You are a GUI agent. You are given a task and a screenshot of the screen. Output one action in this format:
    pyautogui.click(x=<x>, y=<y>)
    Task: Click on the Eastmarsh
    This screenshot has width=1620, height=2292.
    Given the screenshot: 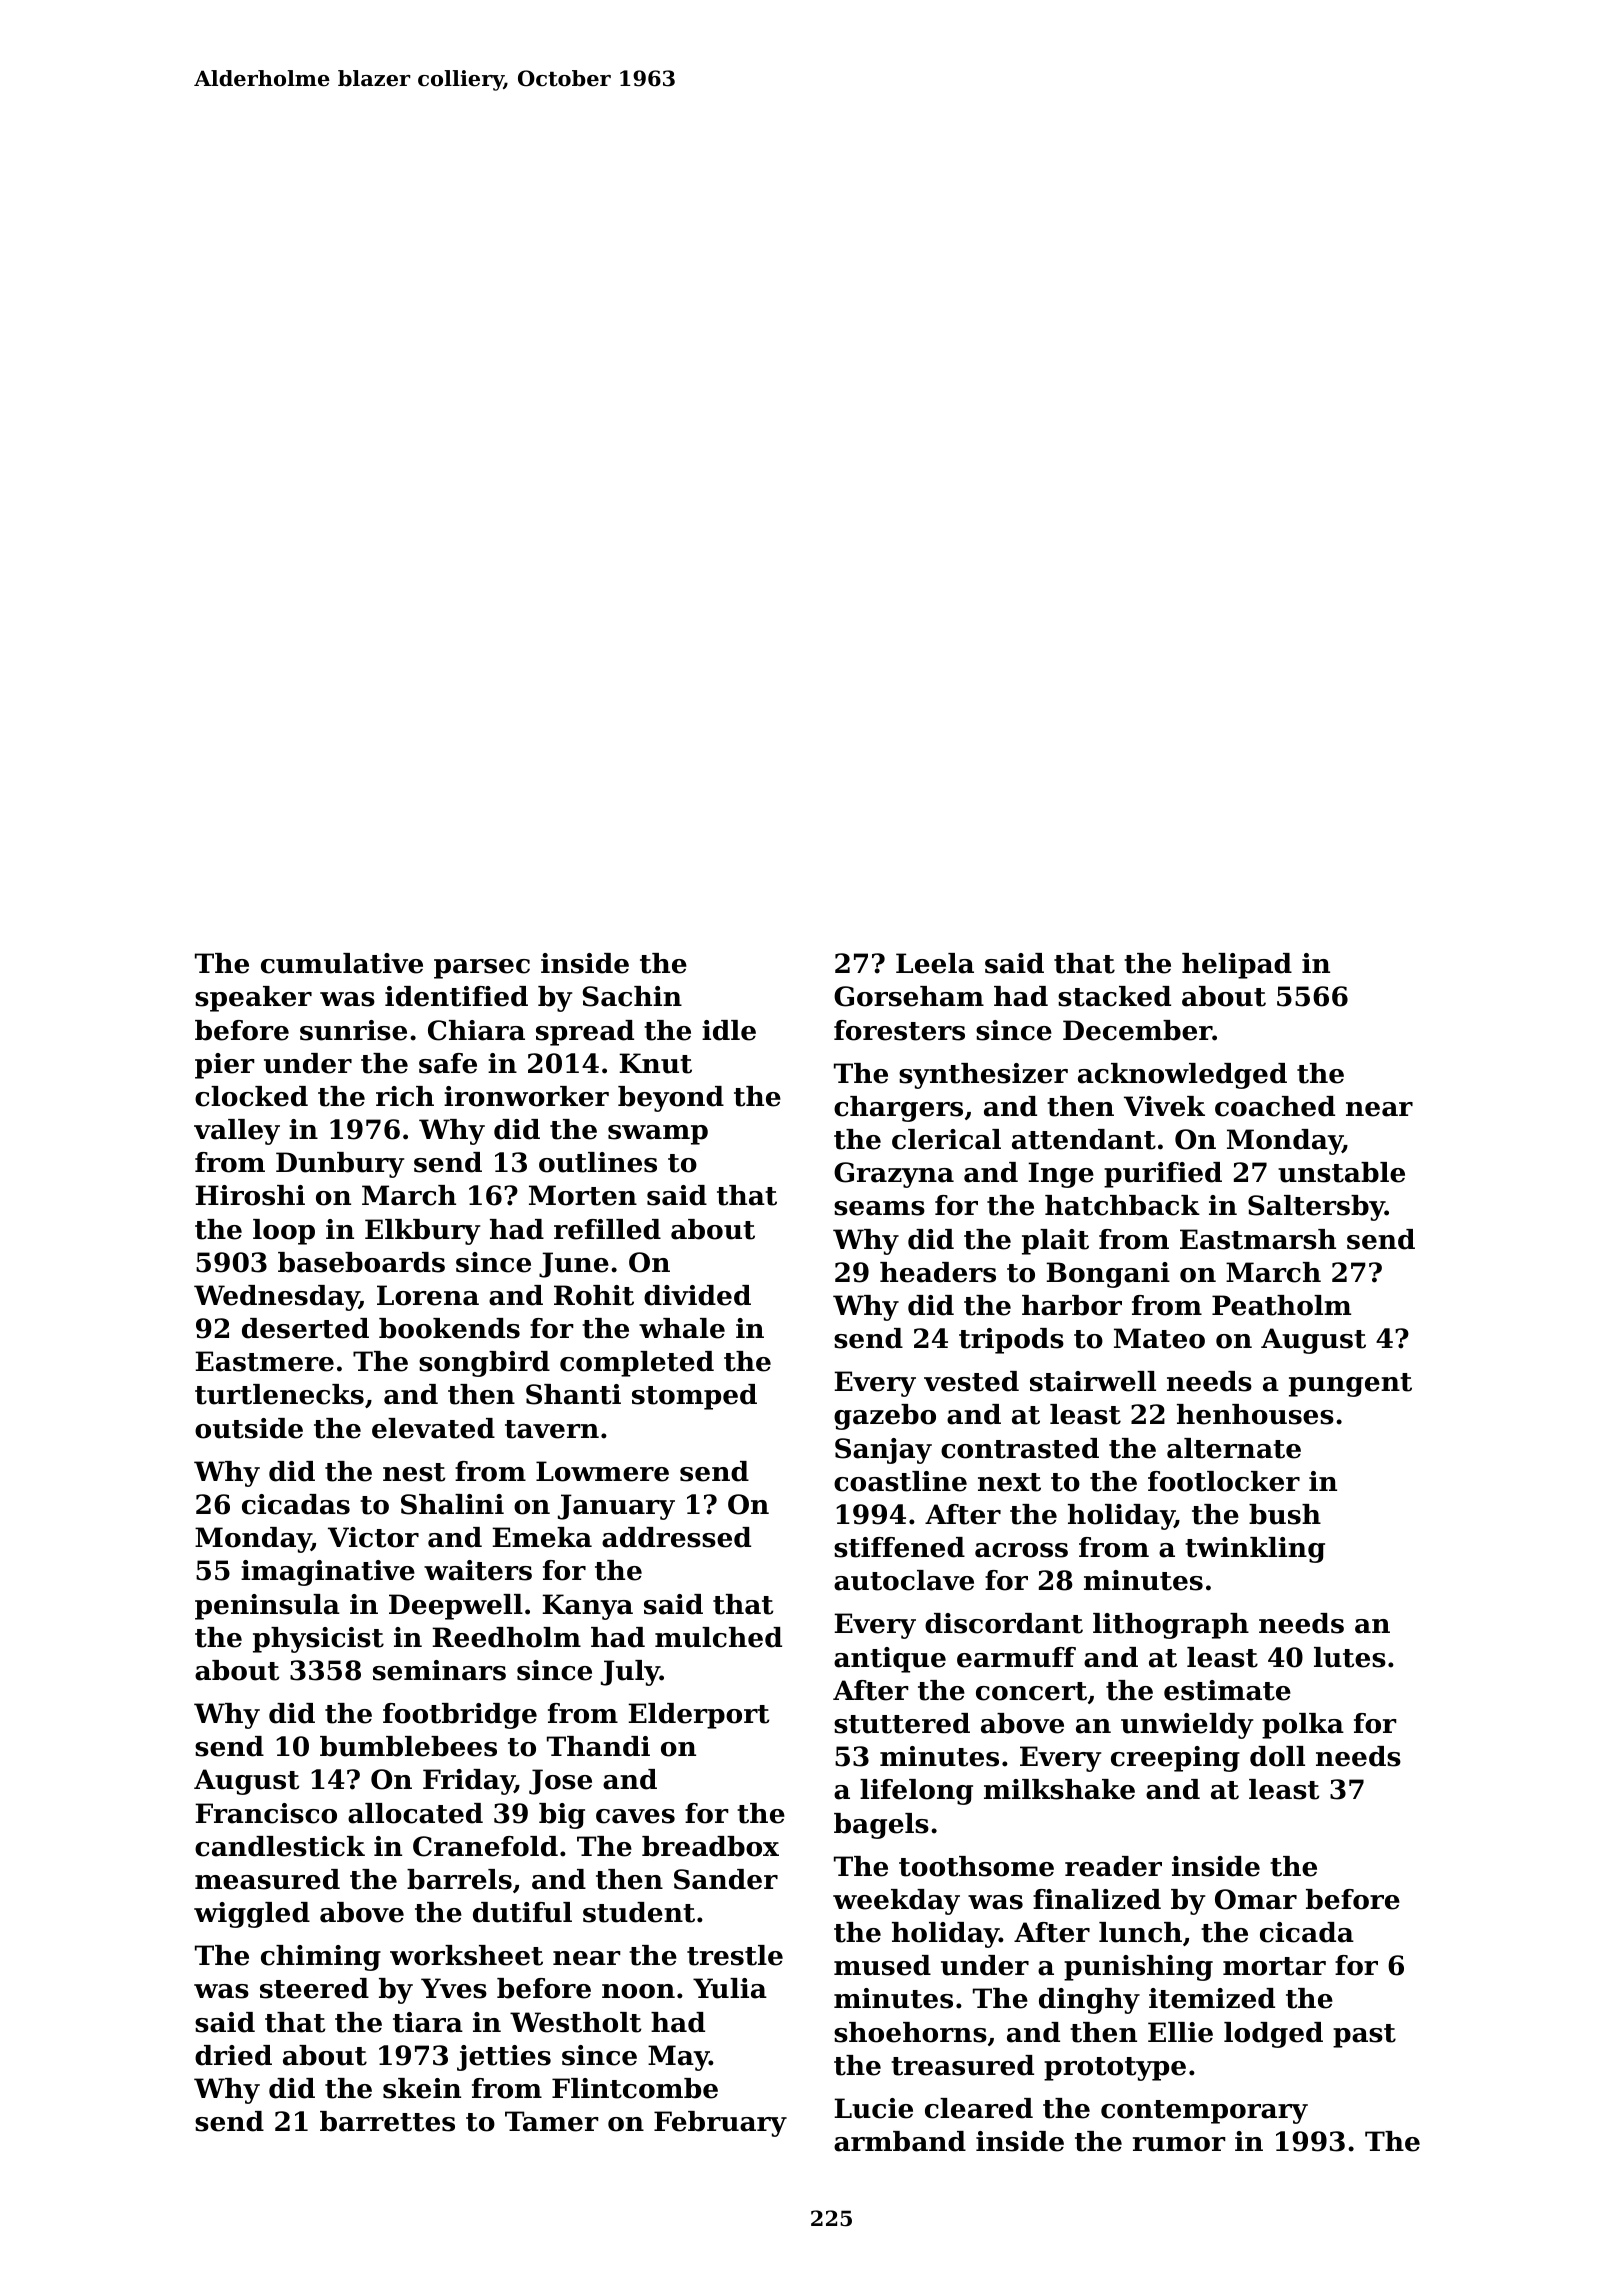 What is the action you would take?
    pyautogui.click(x=1258, y=1239)
